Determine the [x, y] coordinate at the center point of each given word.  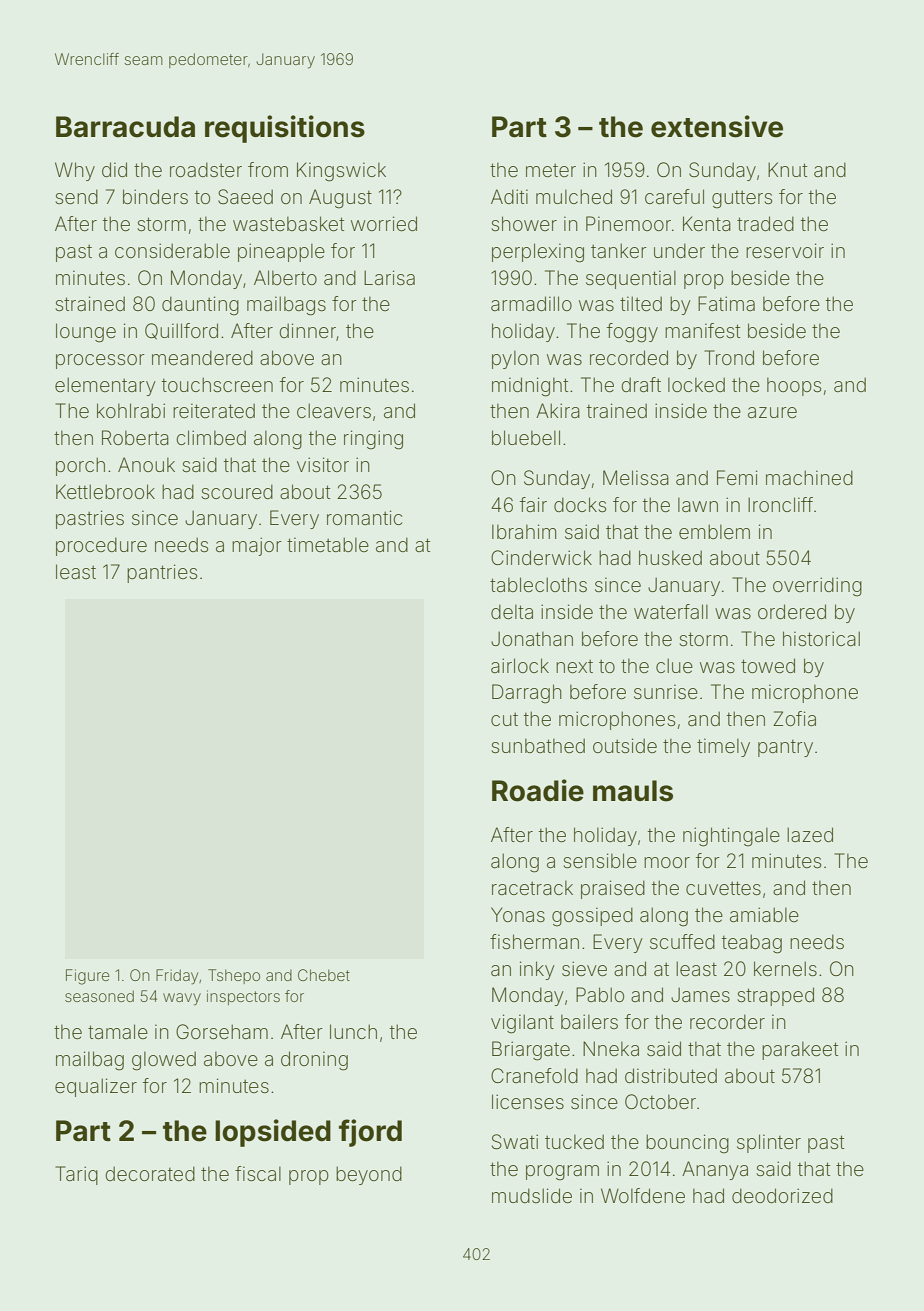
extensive [717, 126]
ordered [792, 611]
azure [772, 412]
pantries [162, 573]
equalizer [96, 1087]
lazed [810, 834]
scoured [237, 491]
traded [765, 223]
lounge [86, 333]
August [340, 199]
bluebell [526, 437]
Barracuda [125, 127]
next [574, 666]
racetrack [532, 887]
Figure [88, 977]
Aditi [509, 196]
